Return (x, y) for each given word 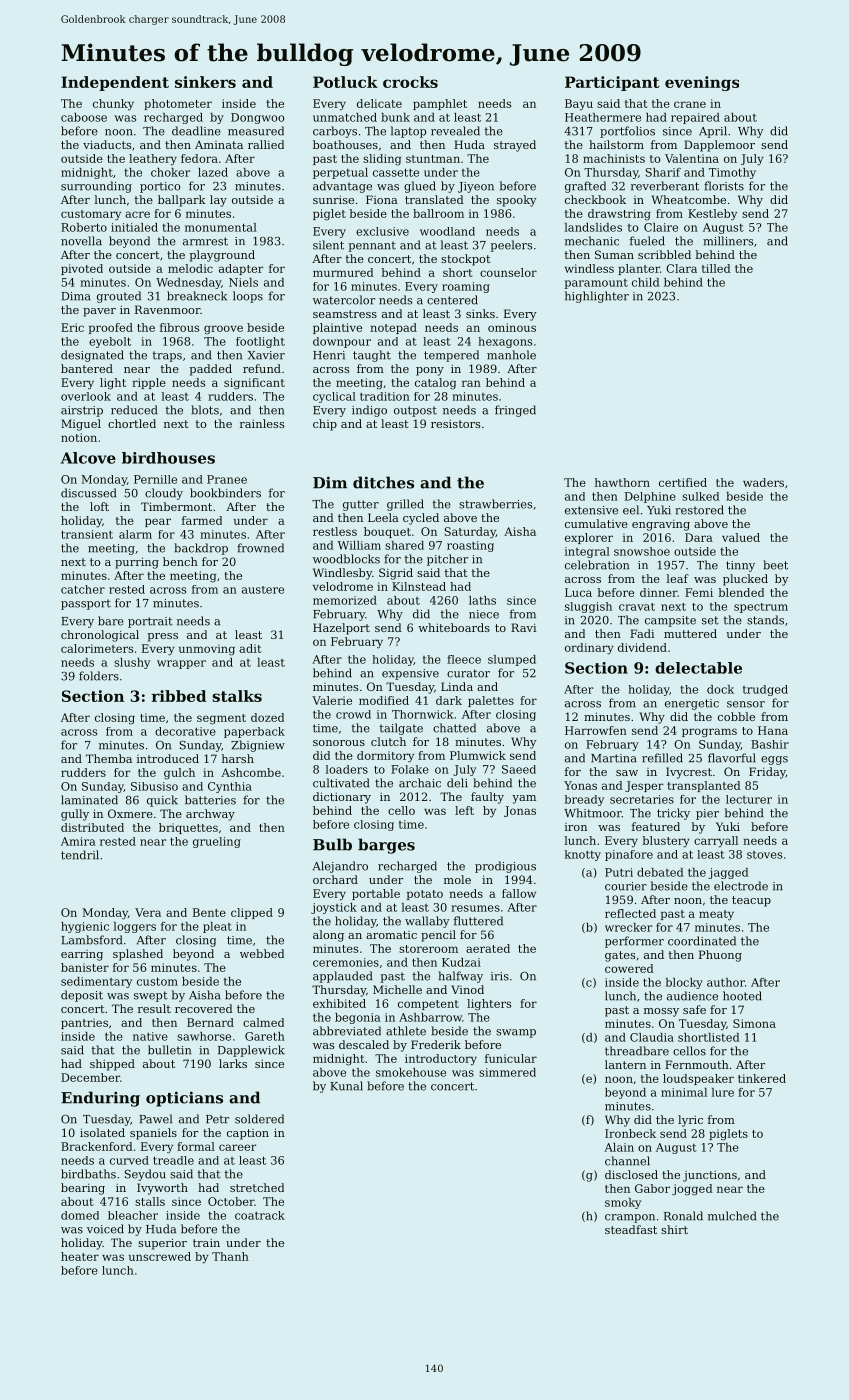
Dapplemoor (719, 146)
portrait (150, 622)
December (90, 1077)
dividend (642, 647)
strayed (515, 146)
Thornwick (423, 714)
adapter (241, 269)
